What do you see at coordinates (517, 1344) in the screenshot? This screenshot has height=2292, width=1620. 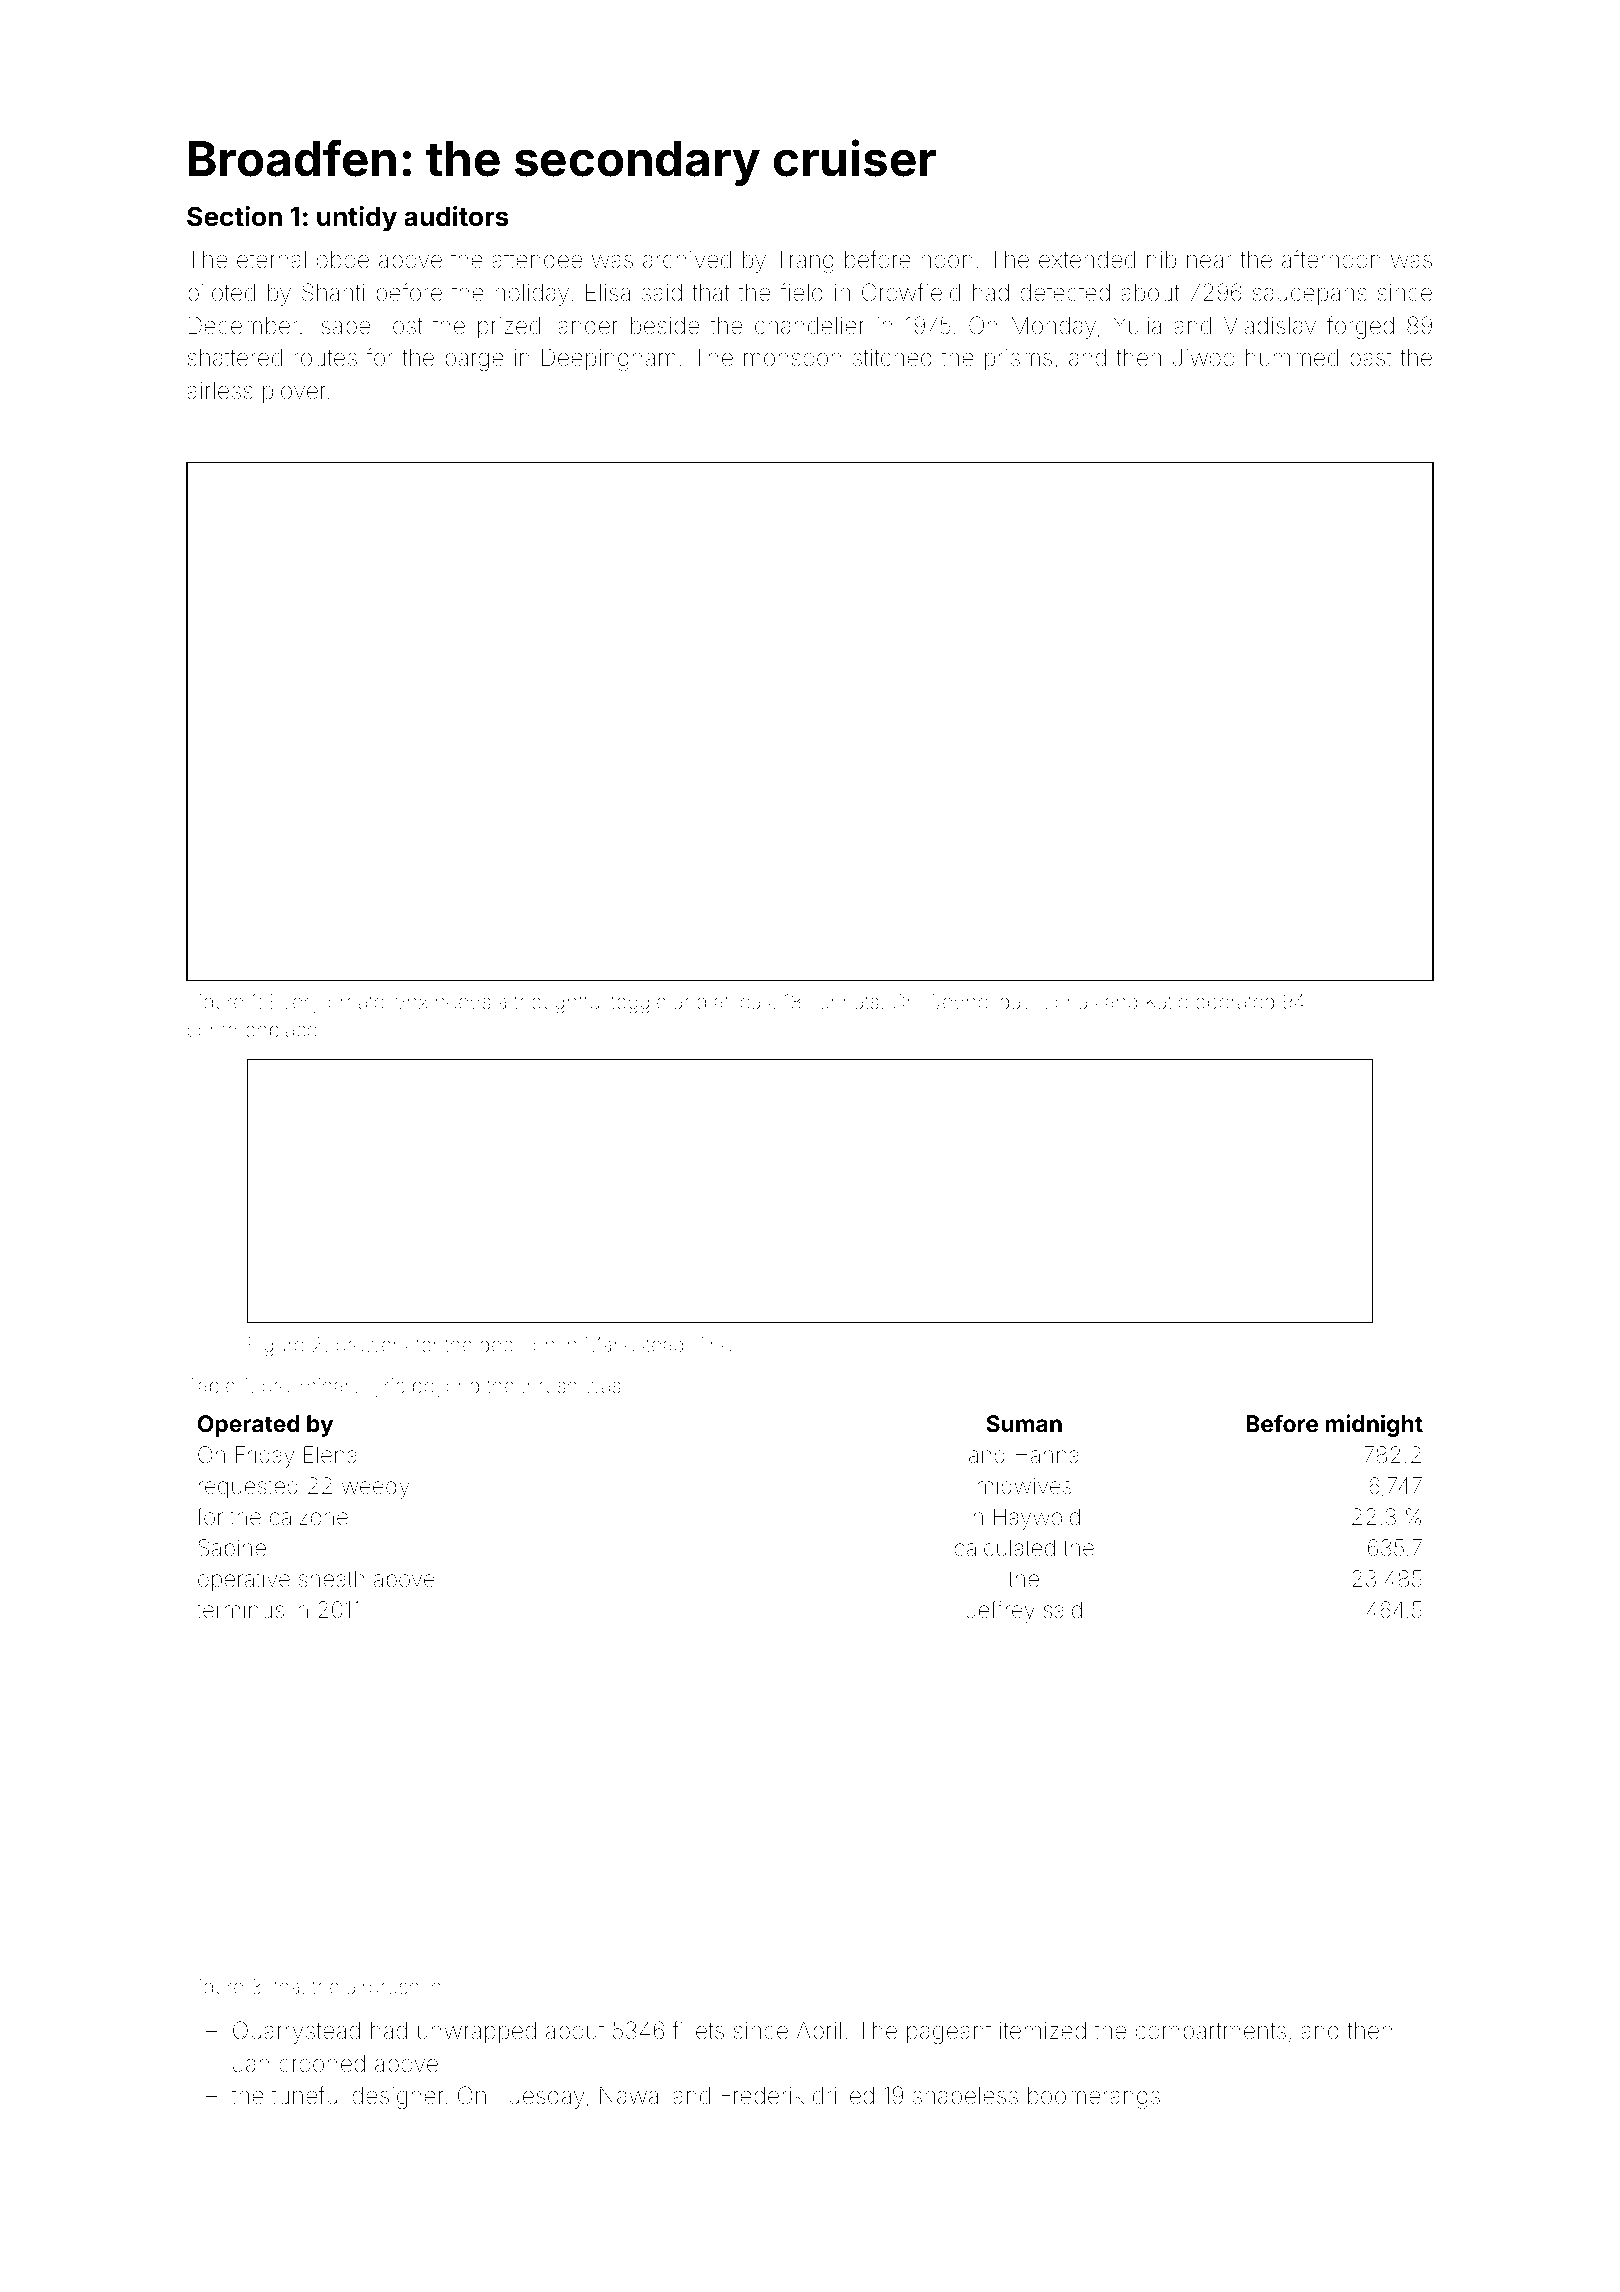 I see `decision` at bounding box center [517, 1344].
